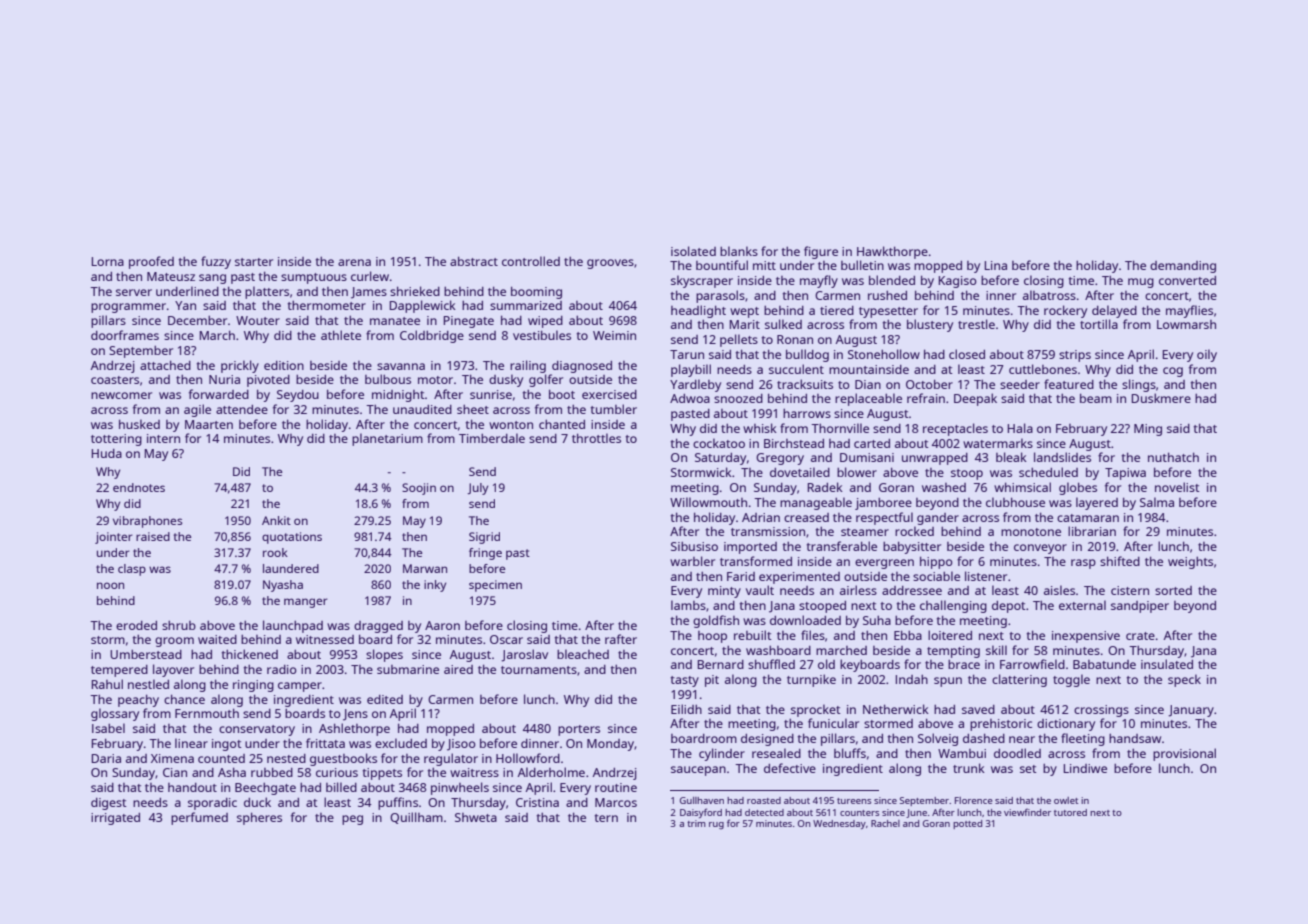 This document has width=1308, height=924. I want to click on insulated, so click(1167, 664).
